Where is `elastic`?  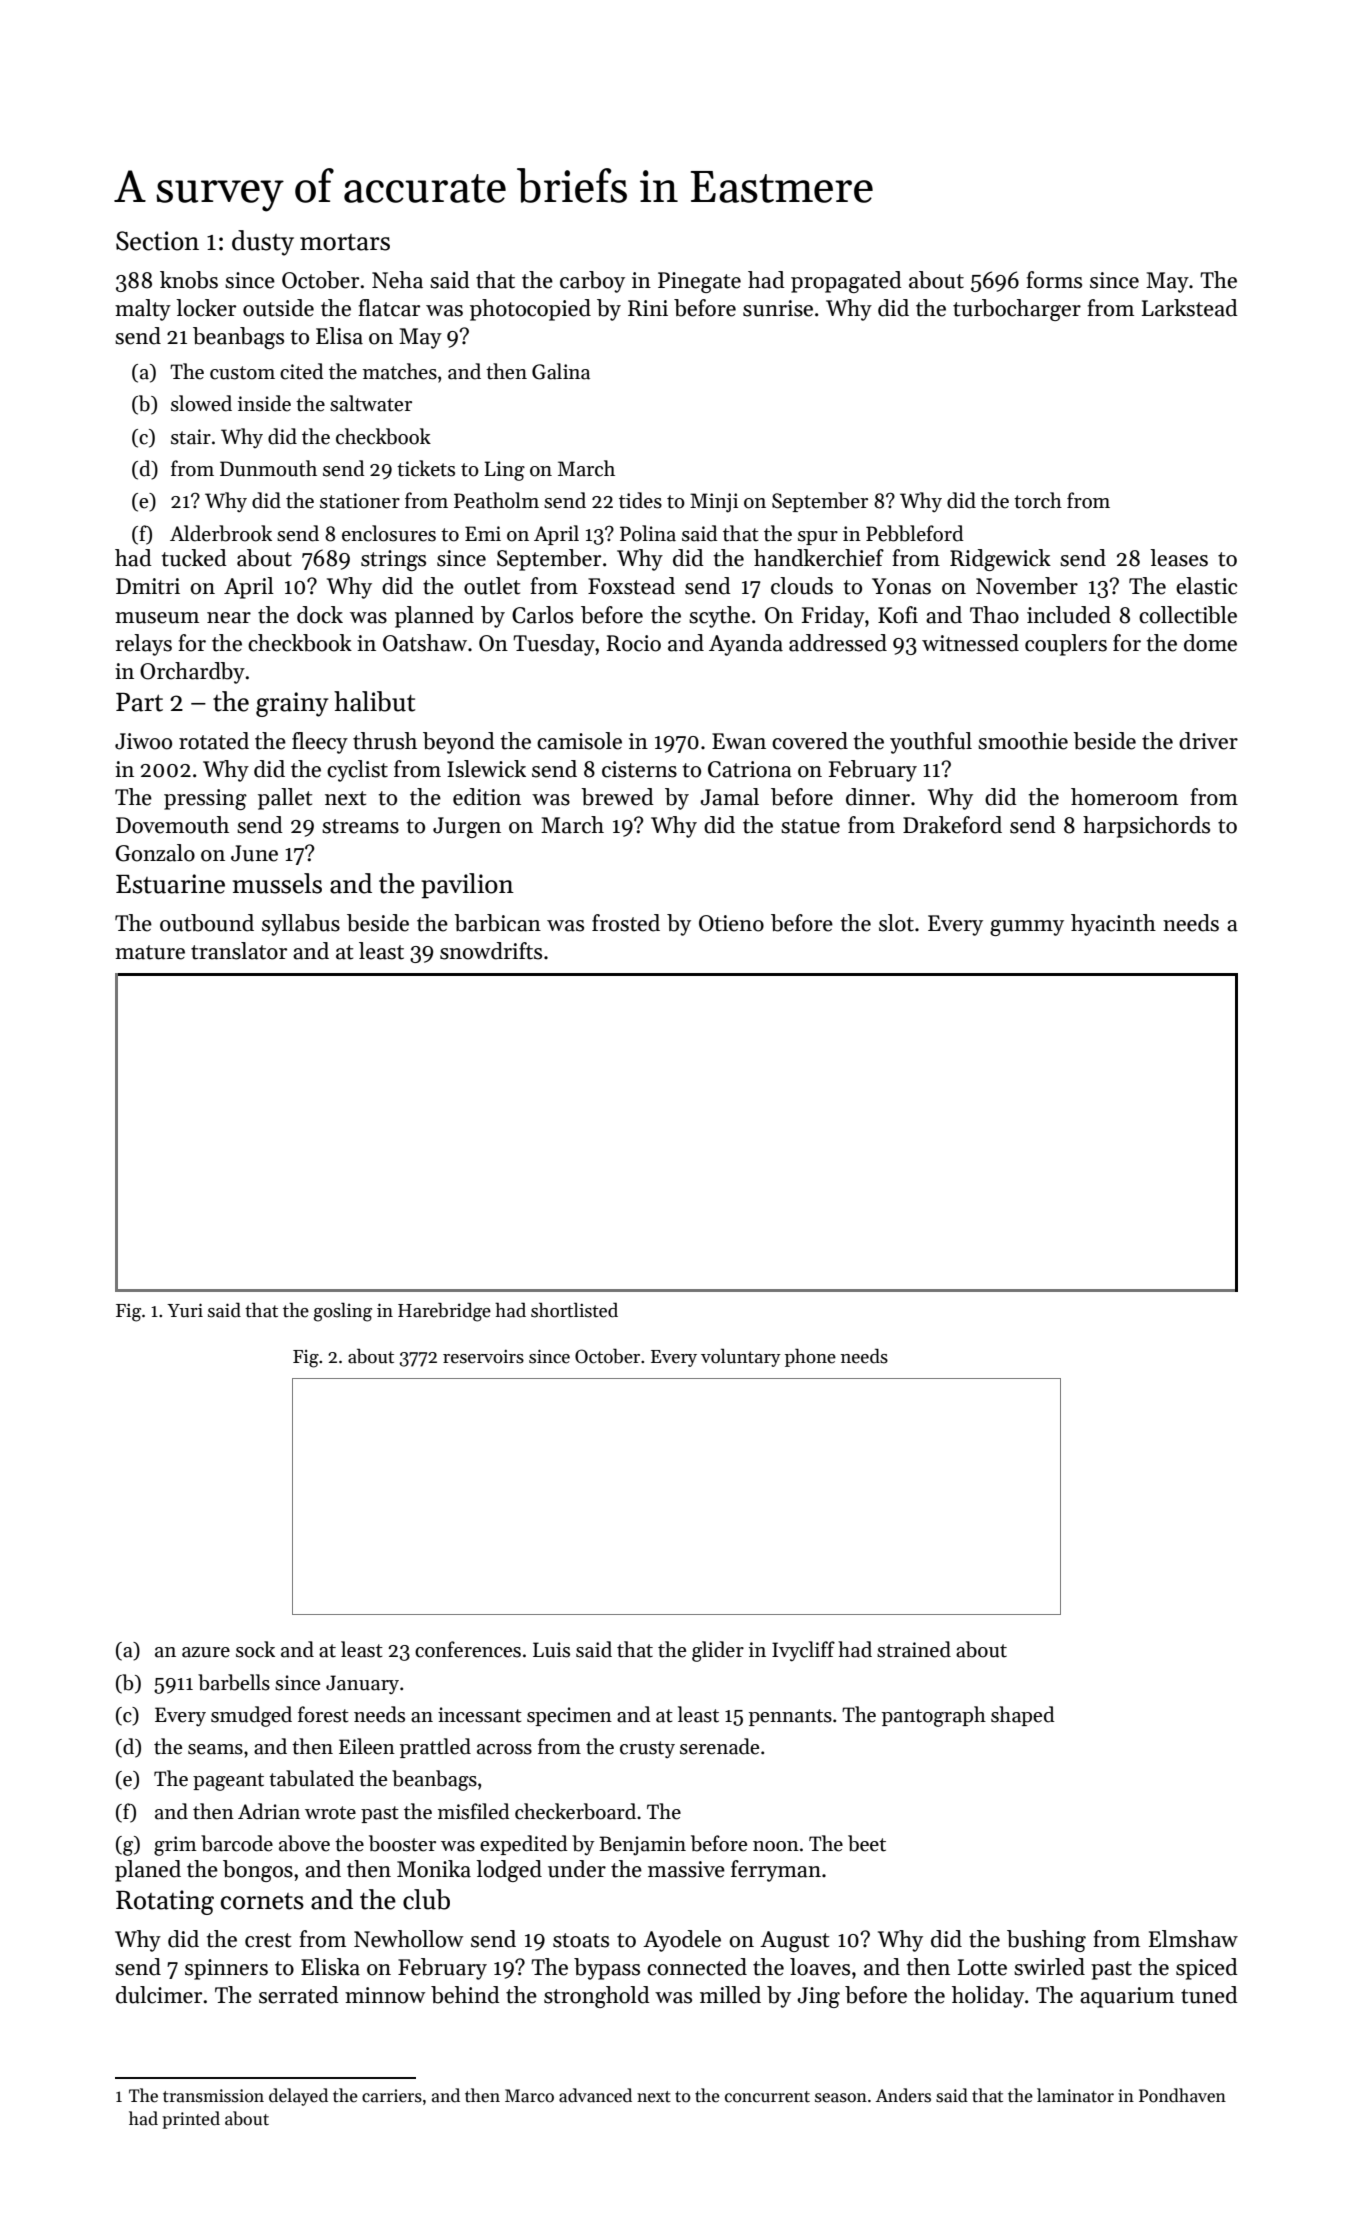 elastic is located at coordinates (1206, 586).
